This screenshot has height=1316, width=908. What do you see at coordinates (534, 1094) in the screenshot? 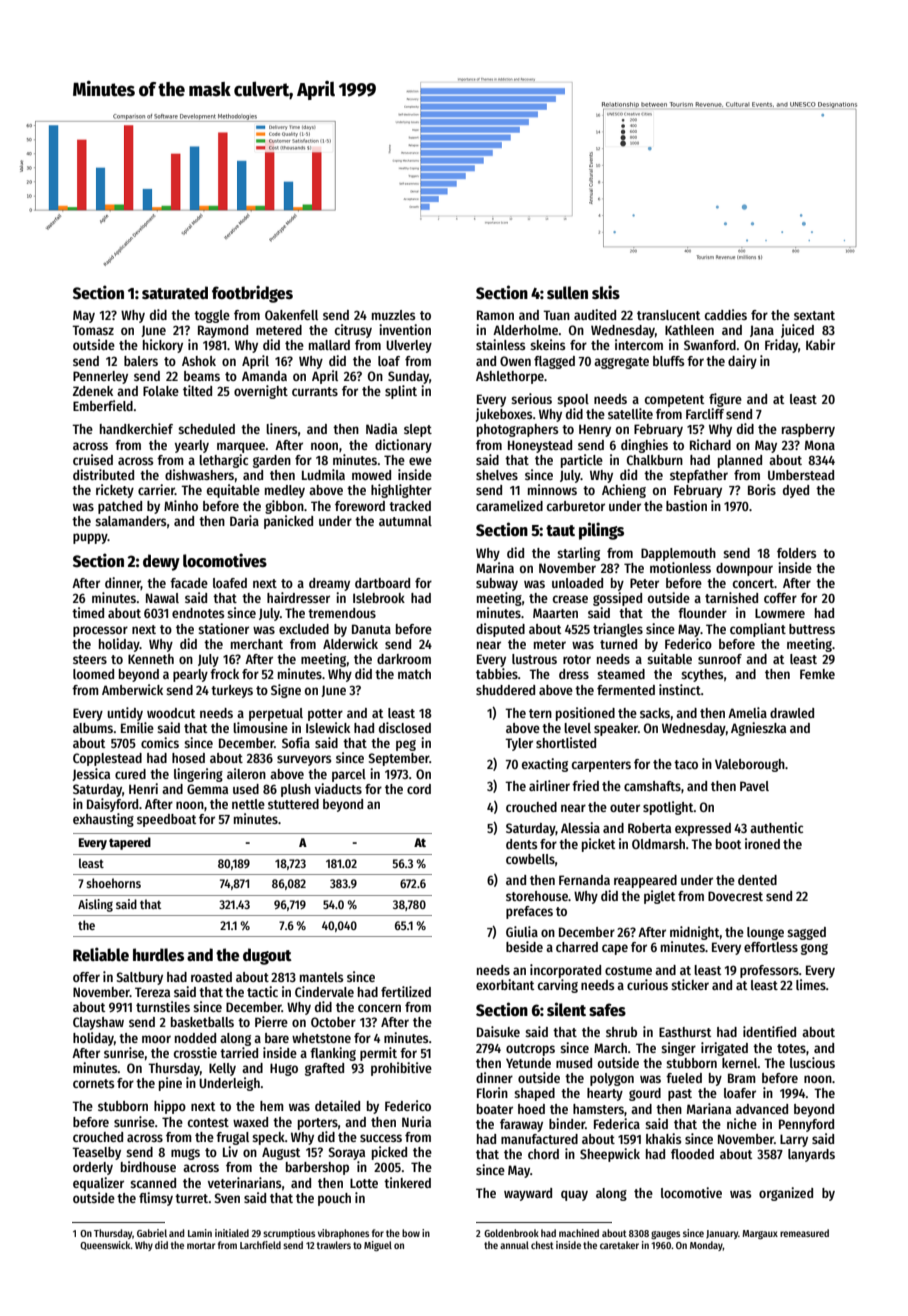
I see `shaped` at bounding box center [534, 1094].
